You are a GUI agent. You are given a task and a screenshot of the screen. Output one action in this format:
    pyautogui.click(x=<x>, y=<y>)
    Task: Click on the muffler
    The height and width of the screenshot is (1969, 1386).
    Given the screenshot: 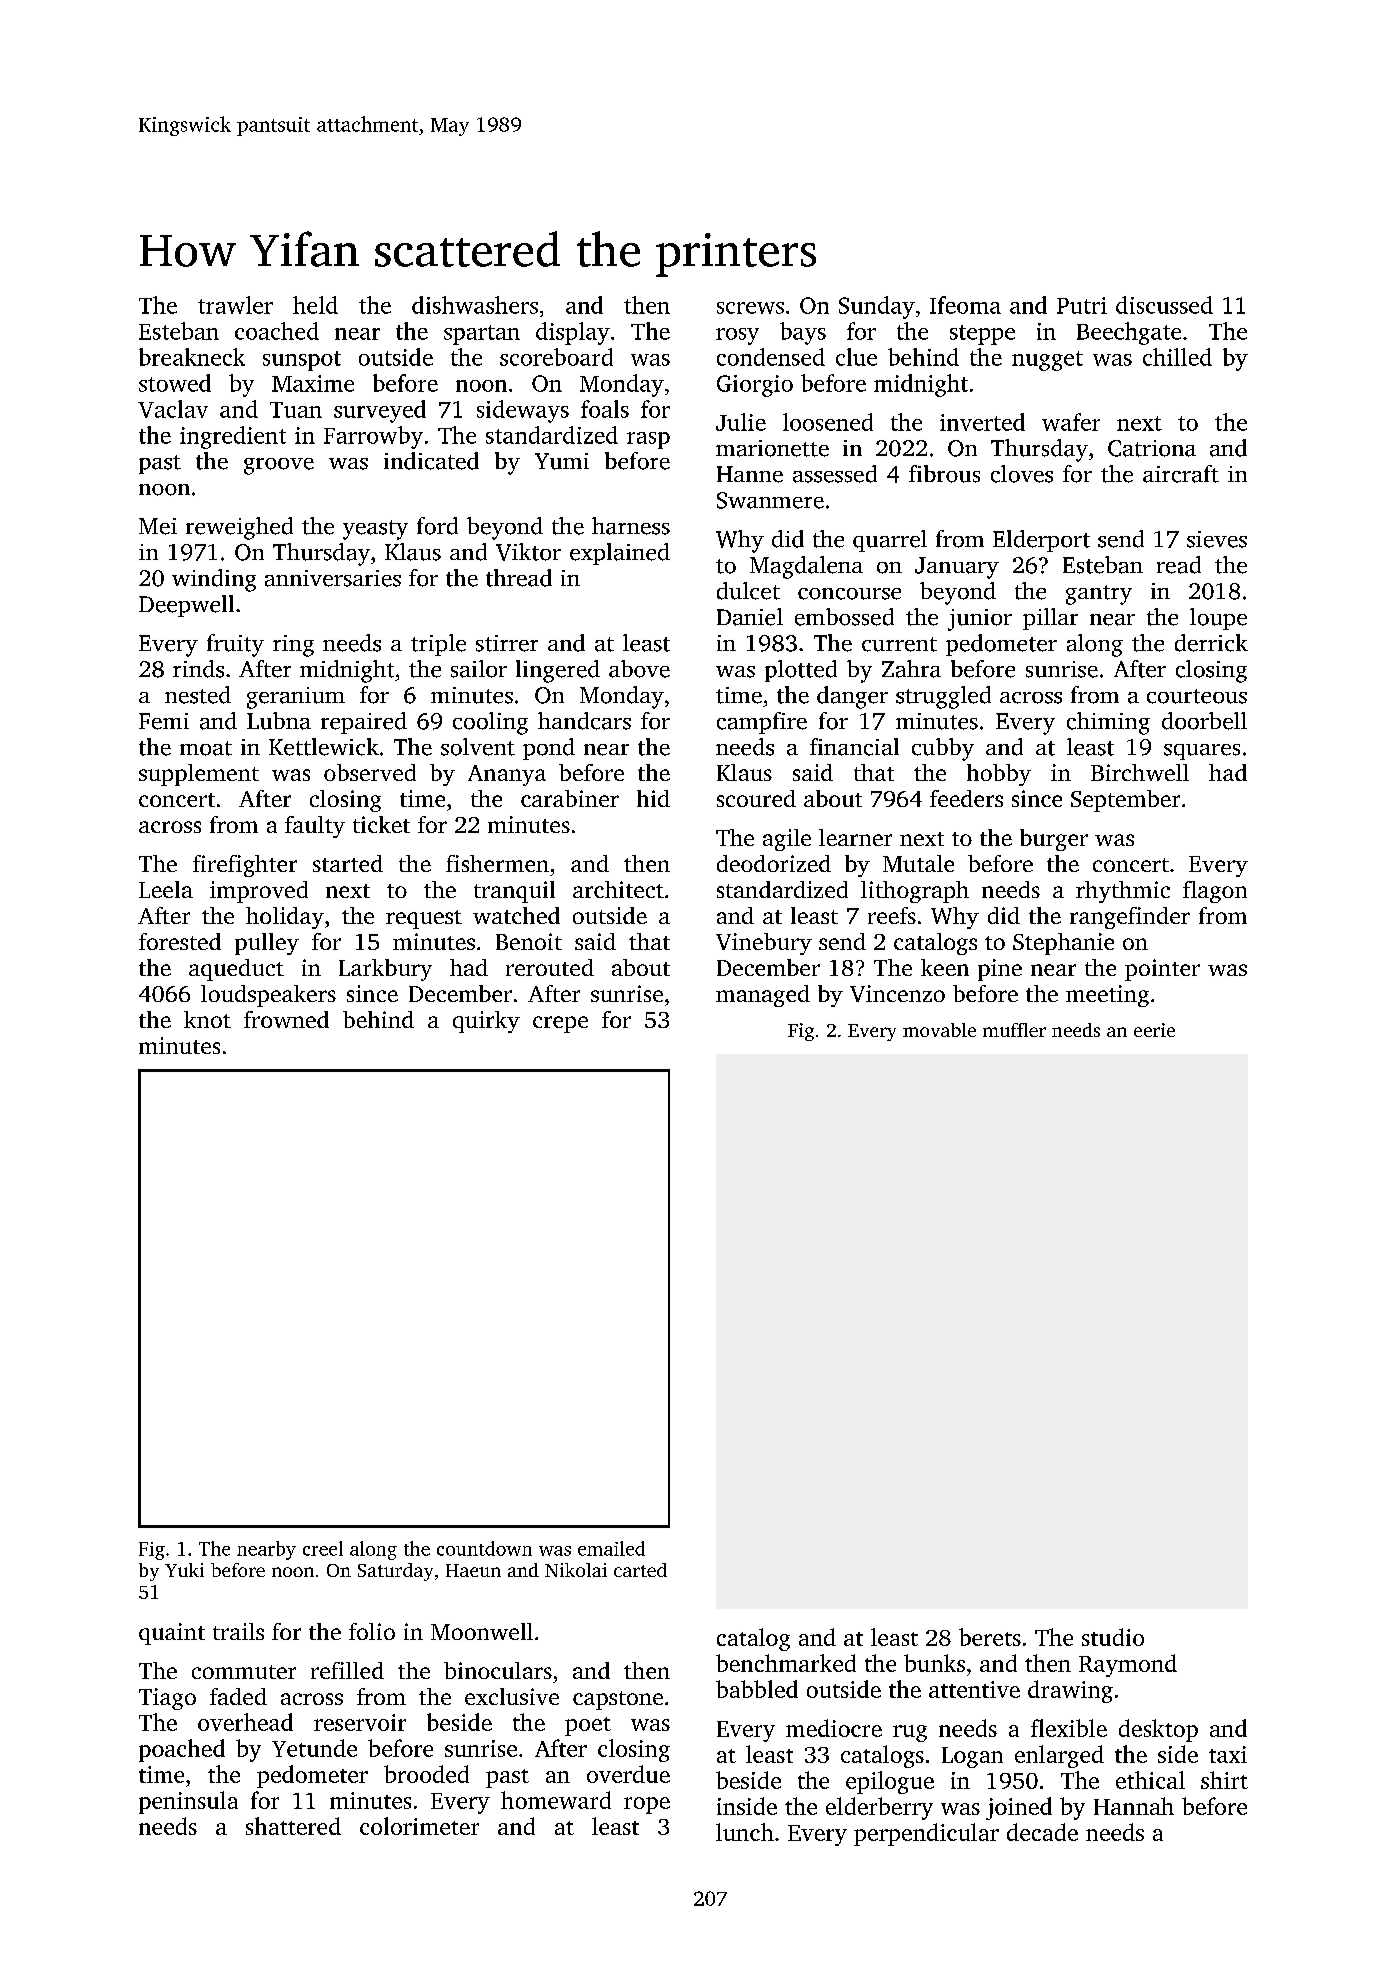 What is the action you would take?
    pyautogui.click(x=1014, y=1030)
